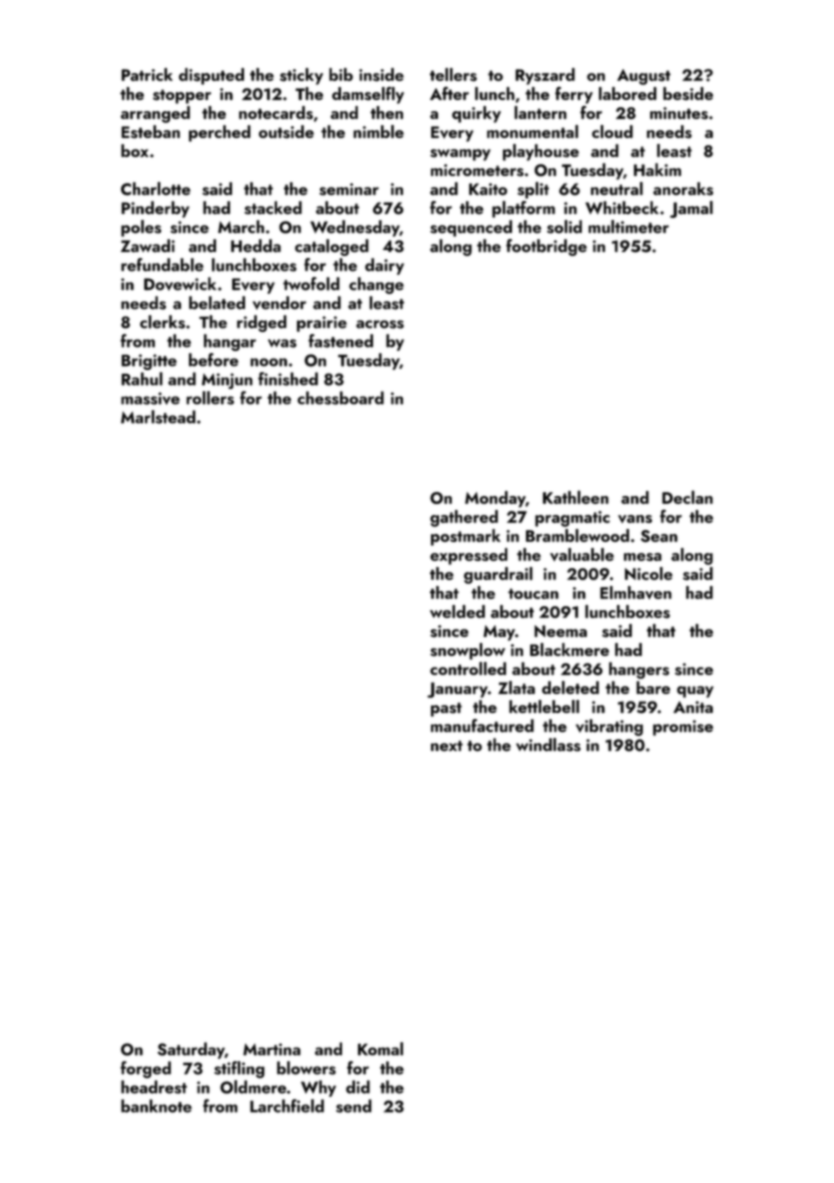  I want to click on postmark, so click(466, 537).
